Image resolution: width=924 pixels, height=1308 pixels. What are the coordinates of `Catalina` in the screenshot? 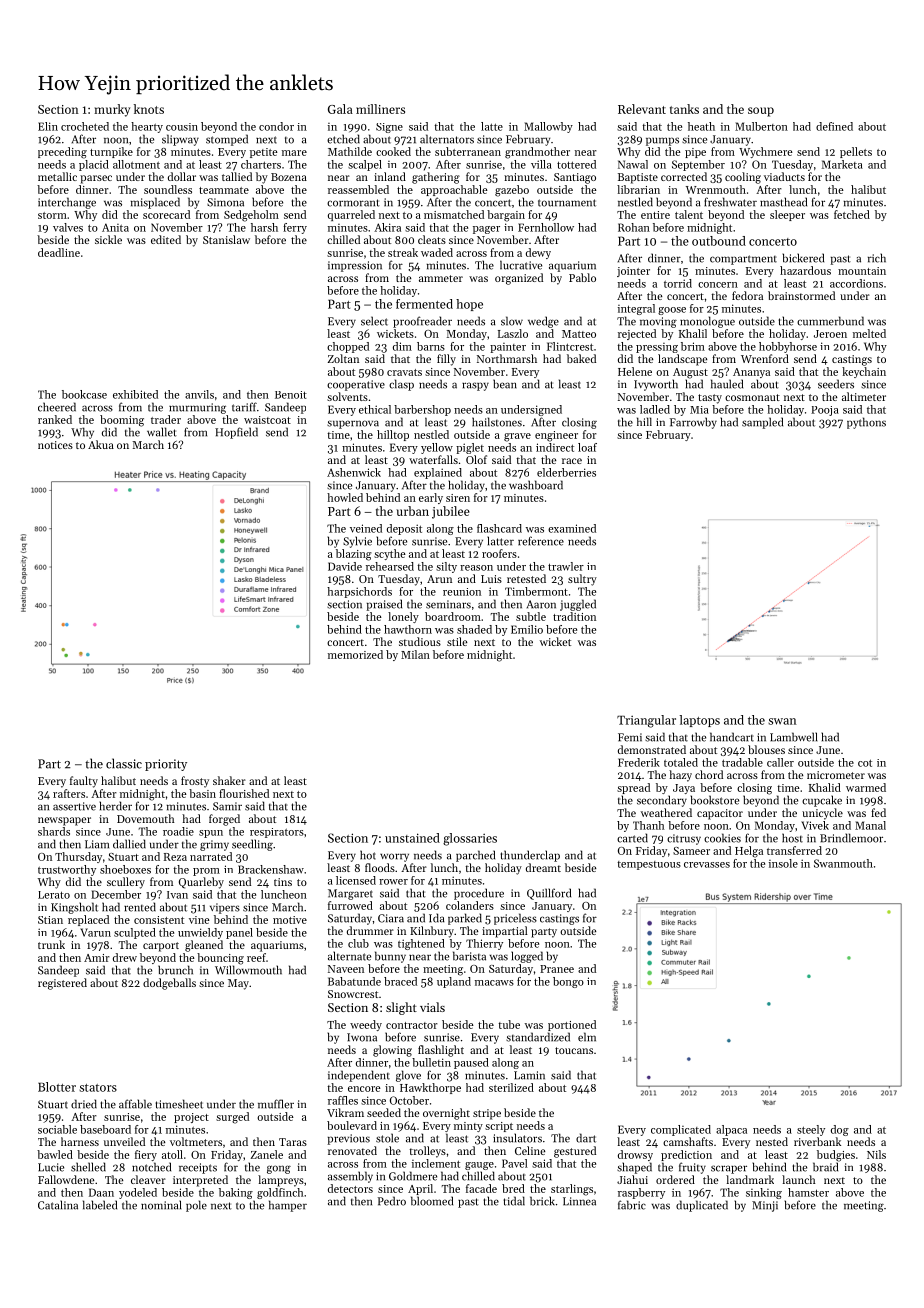 It's located at (58, 1205).
